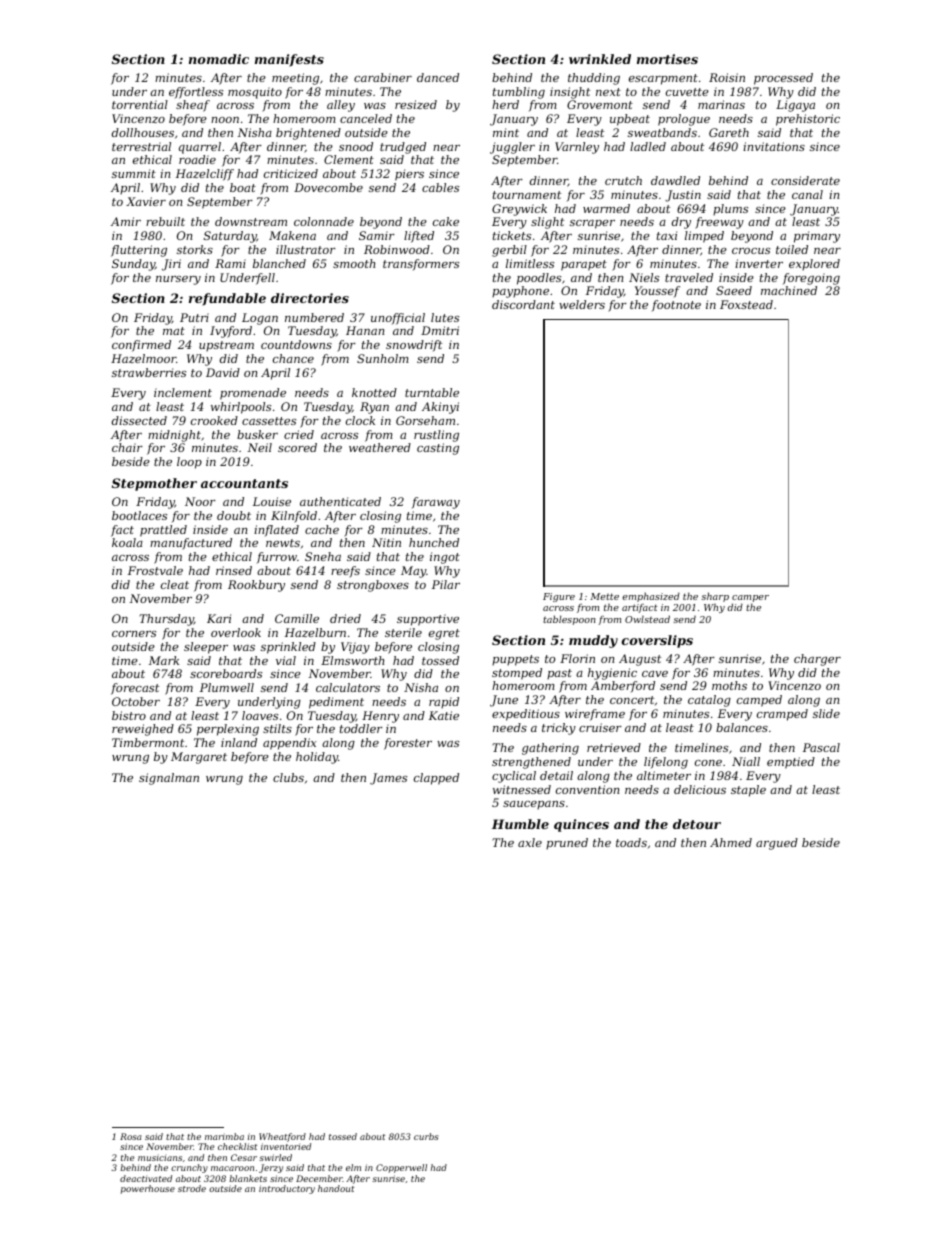  What do you see at coordinates (750, 599) in the screenshot?
I see `camper` at bounding box center [750, 599].
